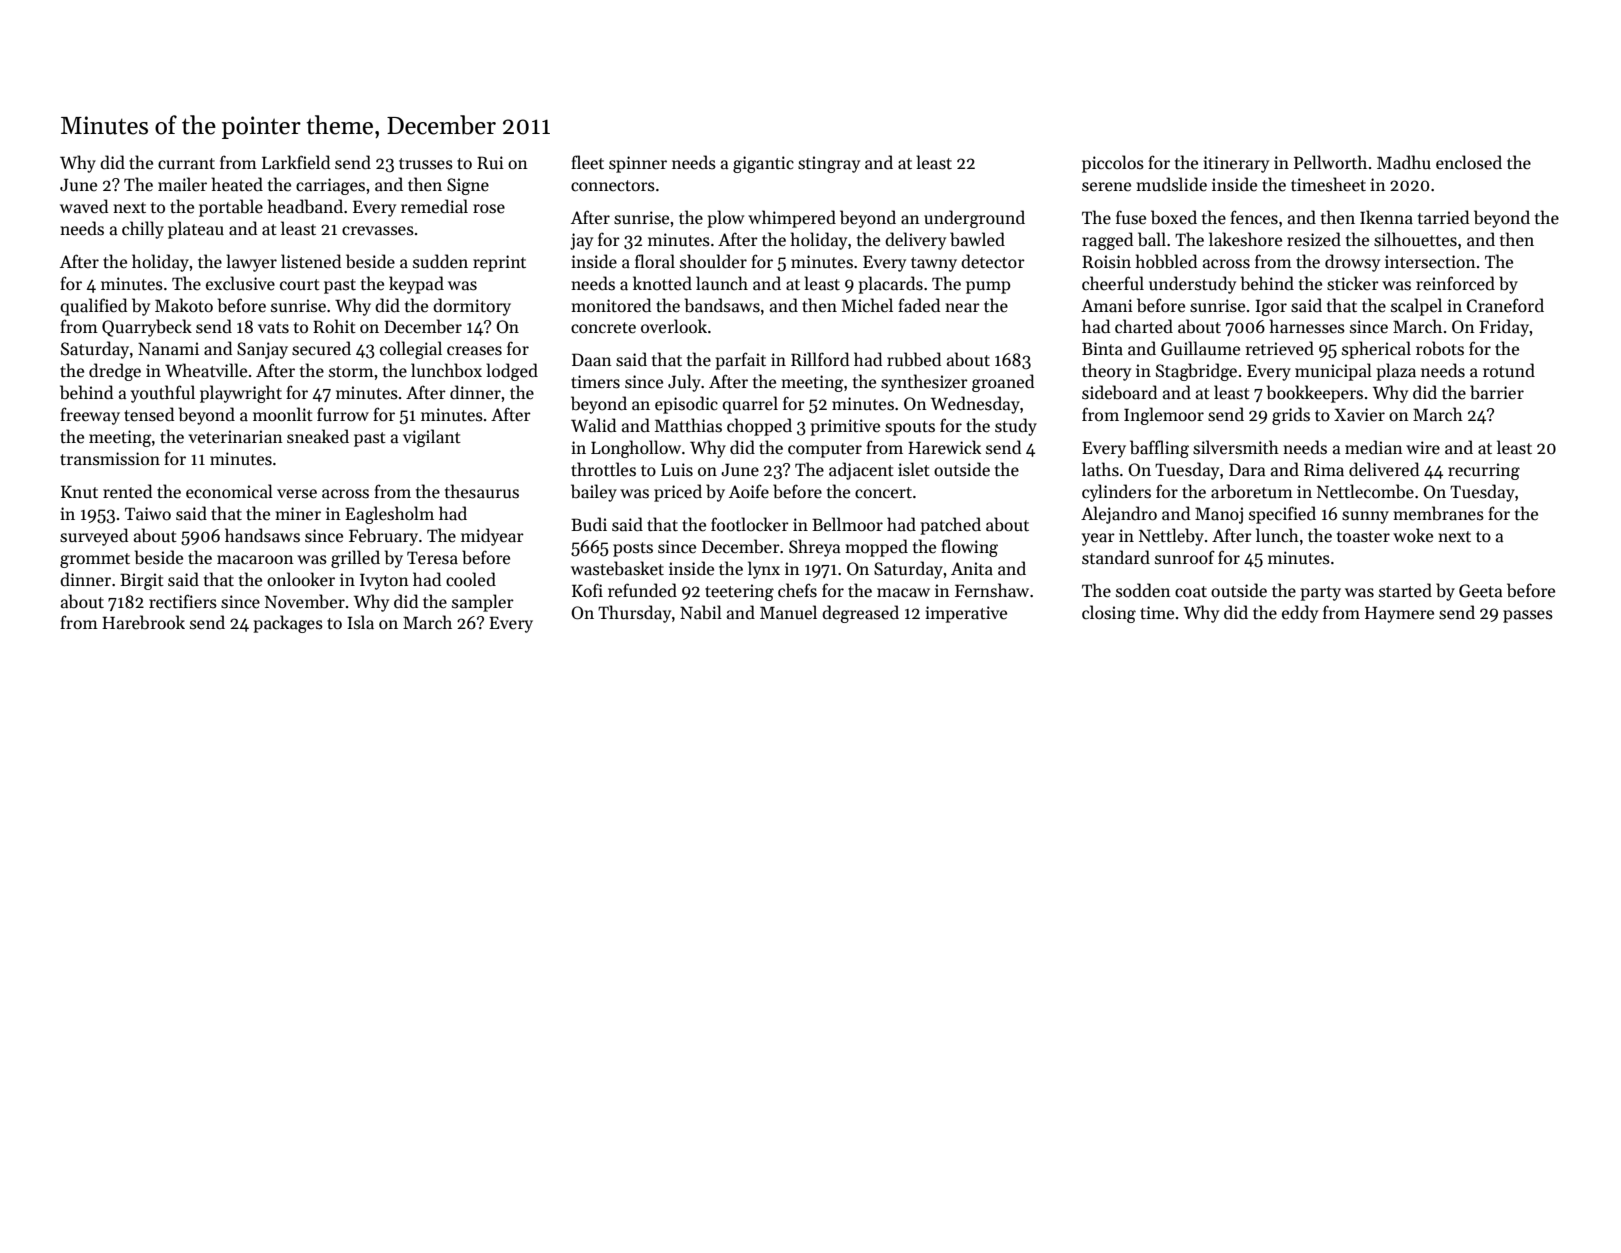 The height and width of the screenshot is (1253, 1621). Describe the element at coordinates (143, 622) in the screenshot. I see `Harebrook` at that location.
